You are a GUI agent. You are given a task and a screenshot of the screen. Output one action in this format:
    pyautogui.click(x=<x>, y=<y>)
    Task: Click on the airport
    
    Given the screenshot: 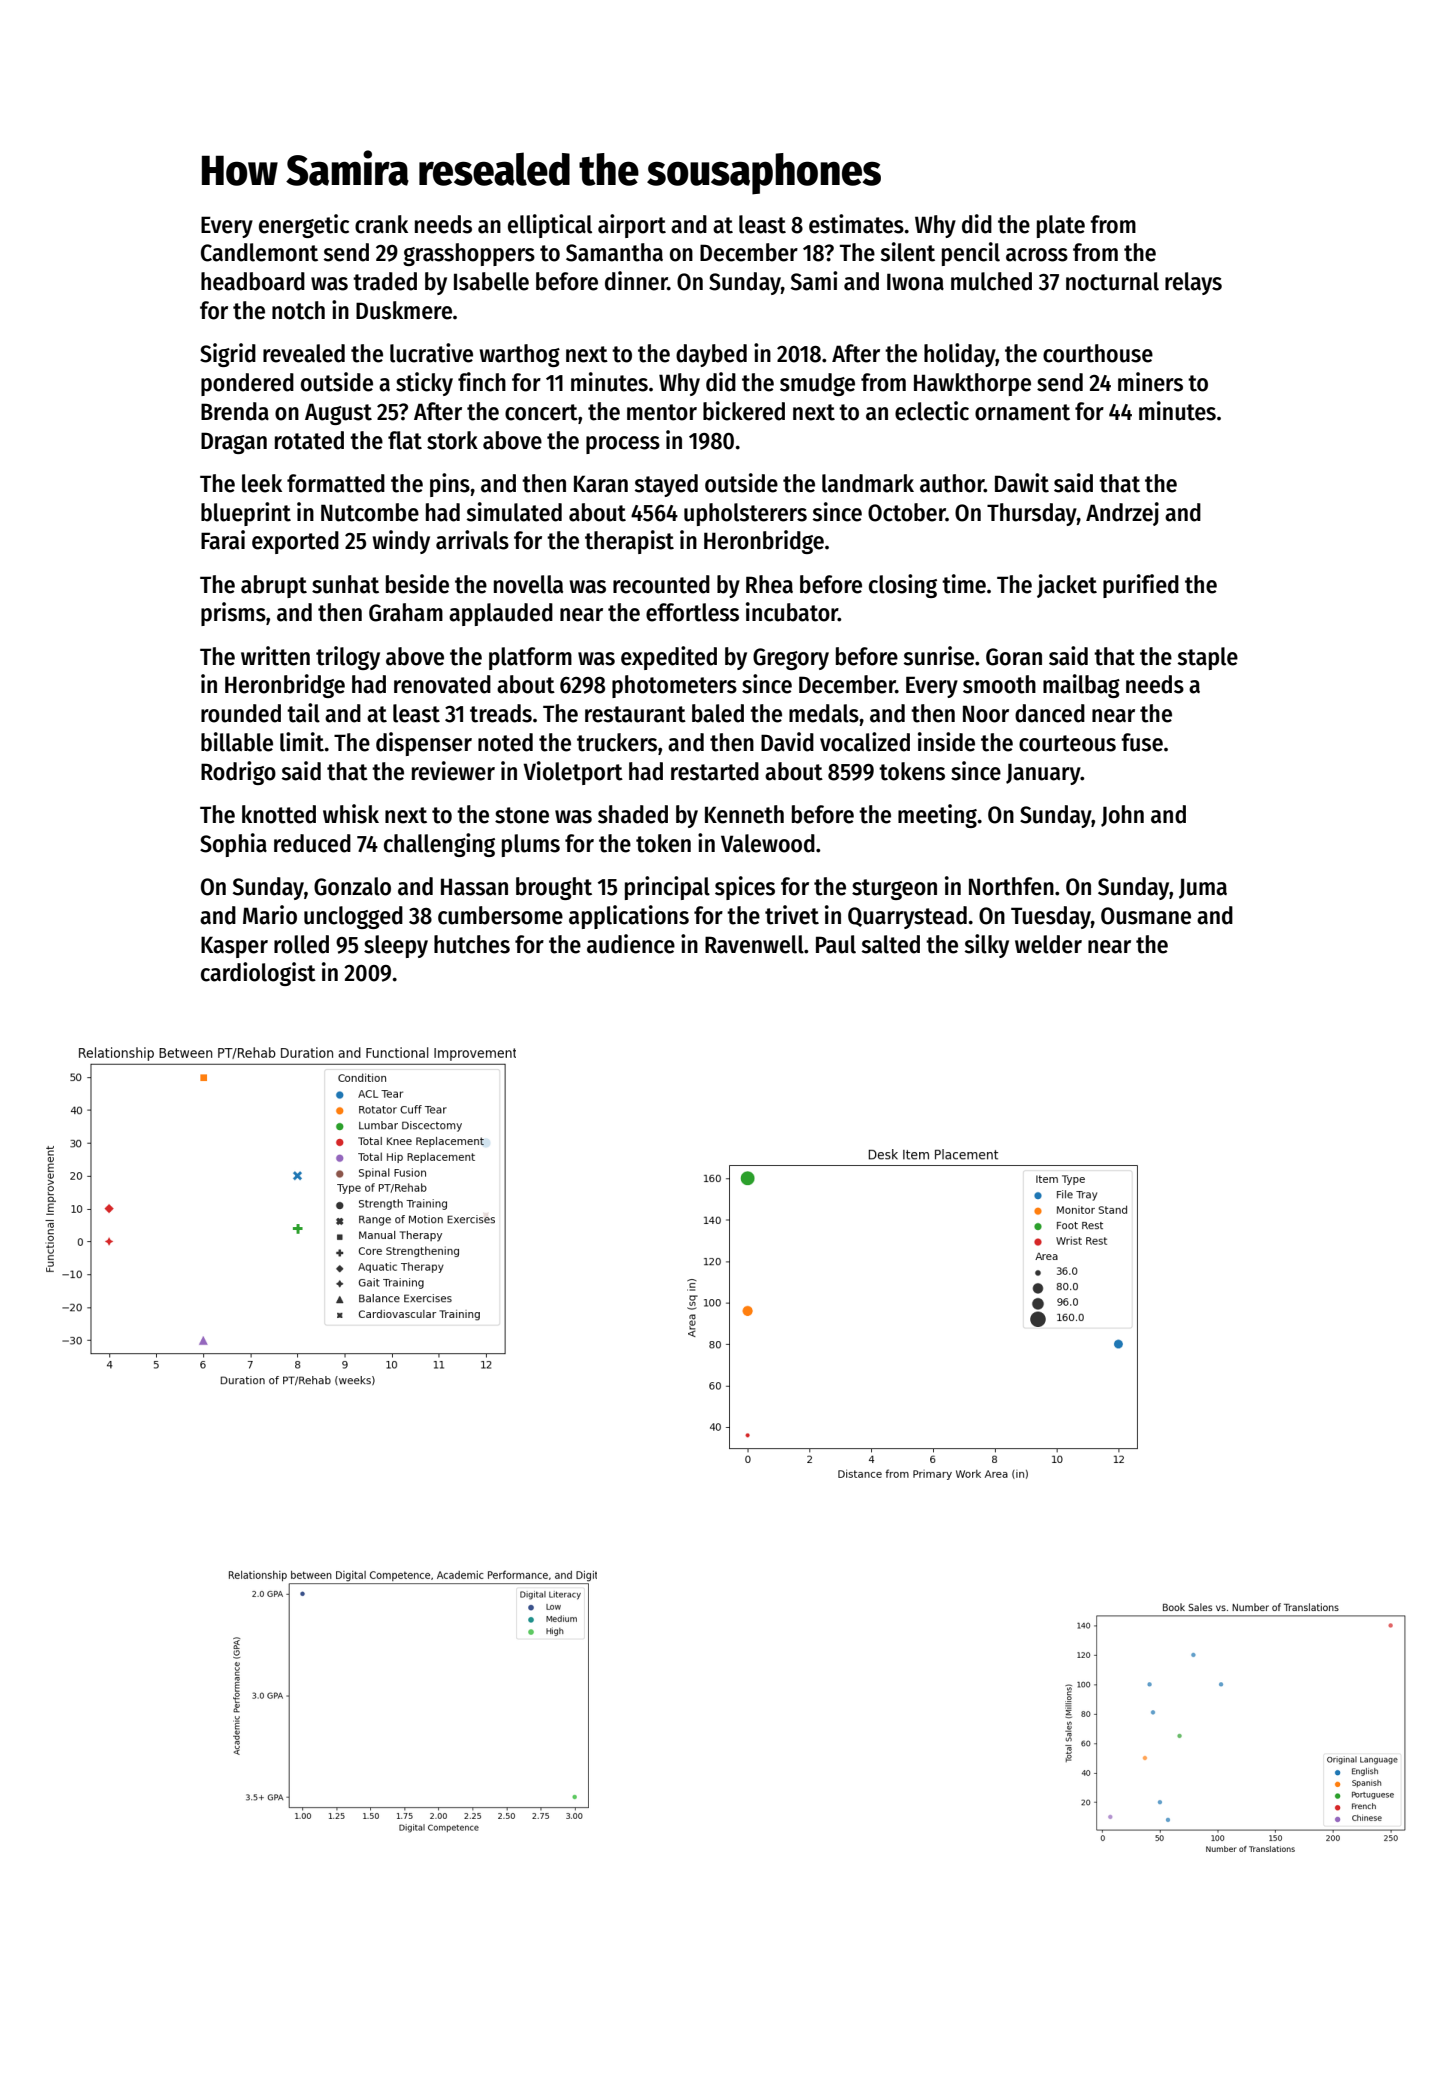 What is the action you would take?
    pyautogui.click(x=632, y=226)
